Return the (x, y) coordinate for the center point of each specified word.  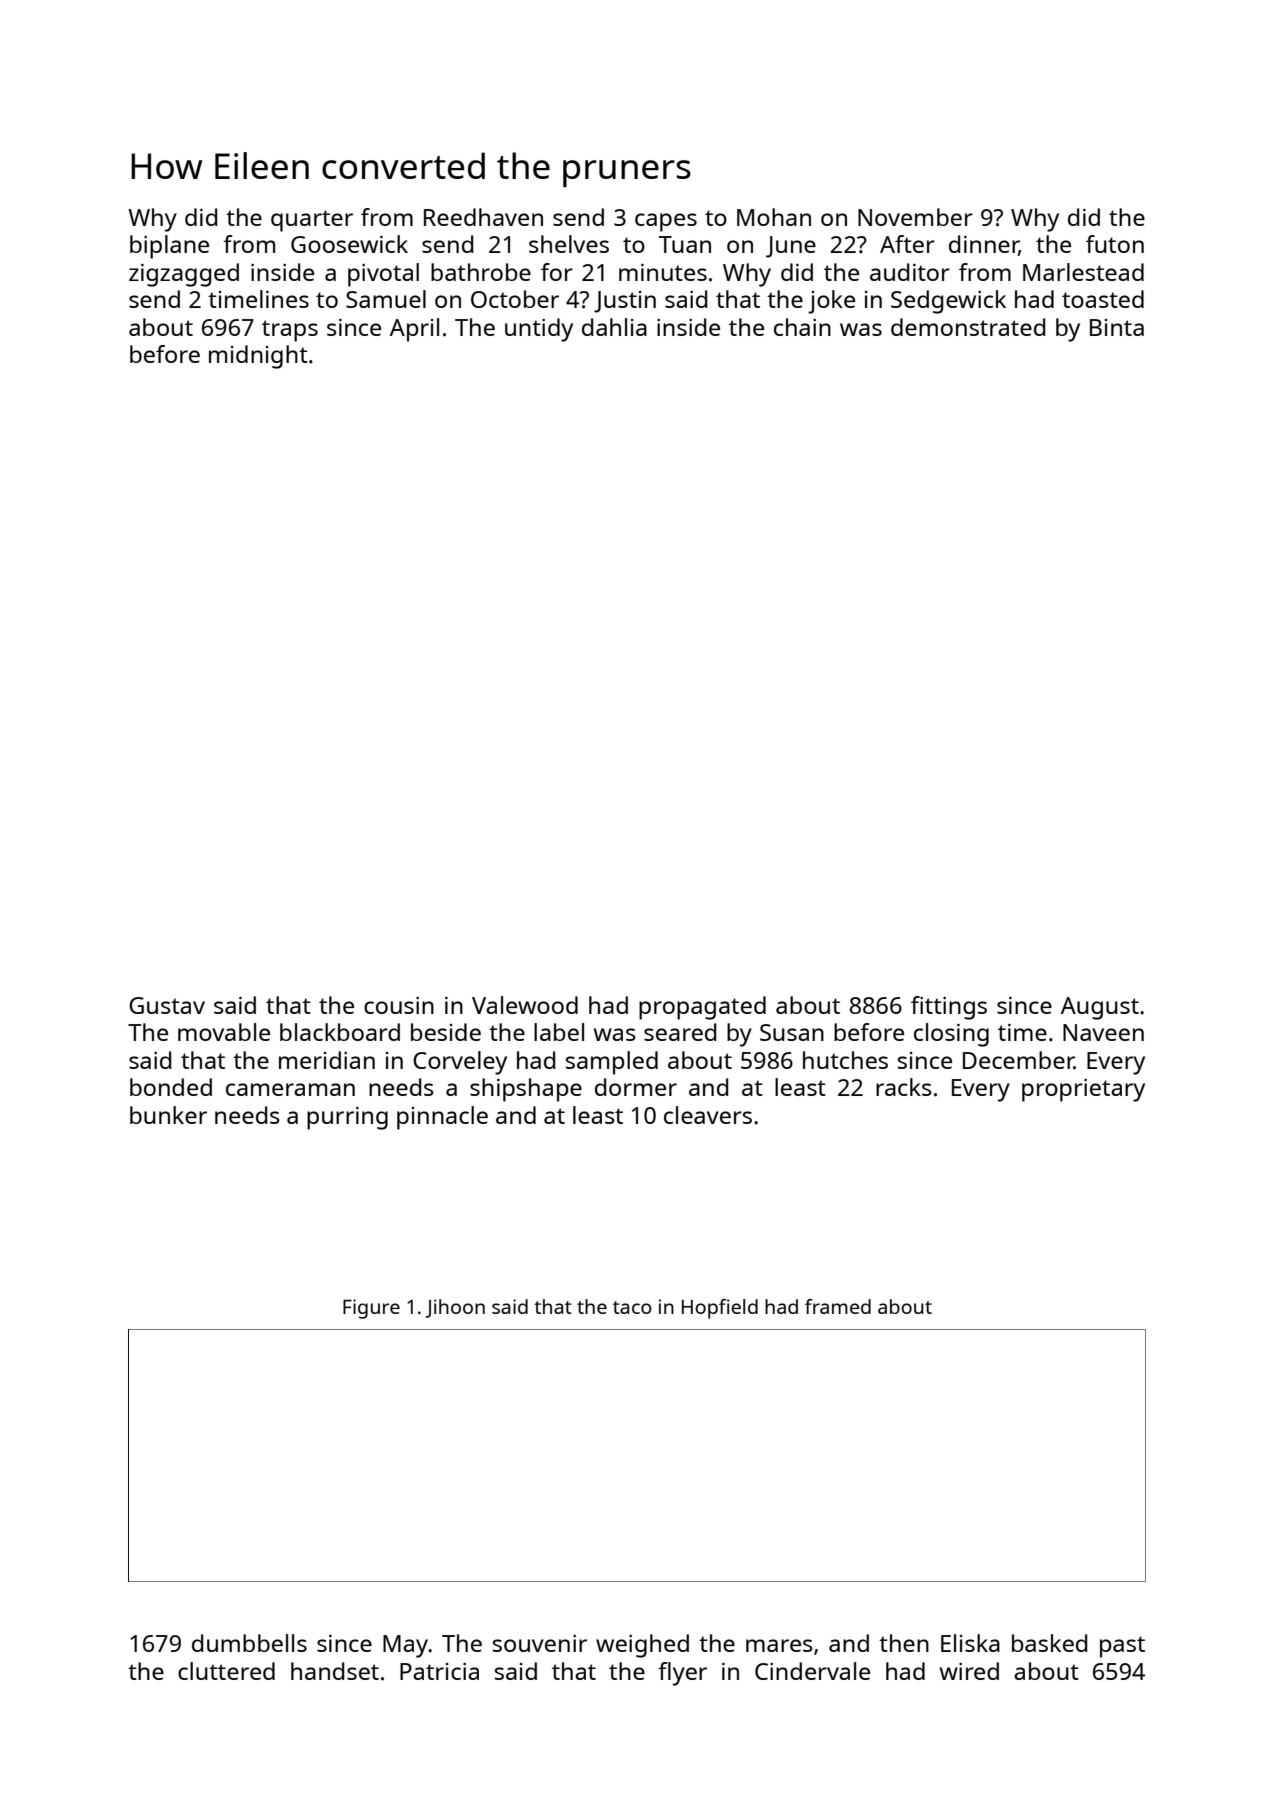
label (559, 1032)
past (1122, 1647)
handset (335, 1671)
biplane (169, 247)
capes (666, 222)
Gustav (167, 1005)
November (915, 217)
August (1100, 1008)
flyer (682, 1674)
